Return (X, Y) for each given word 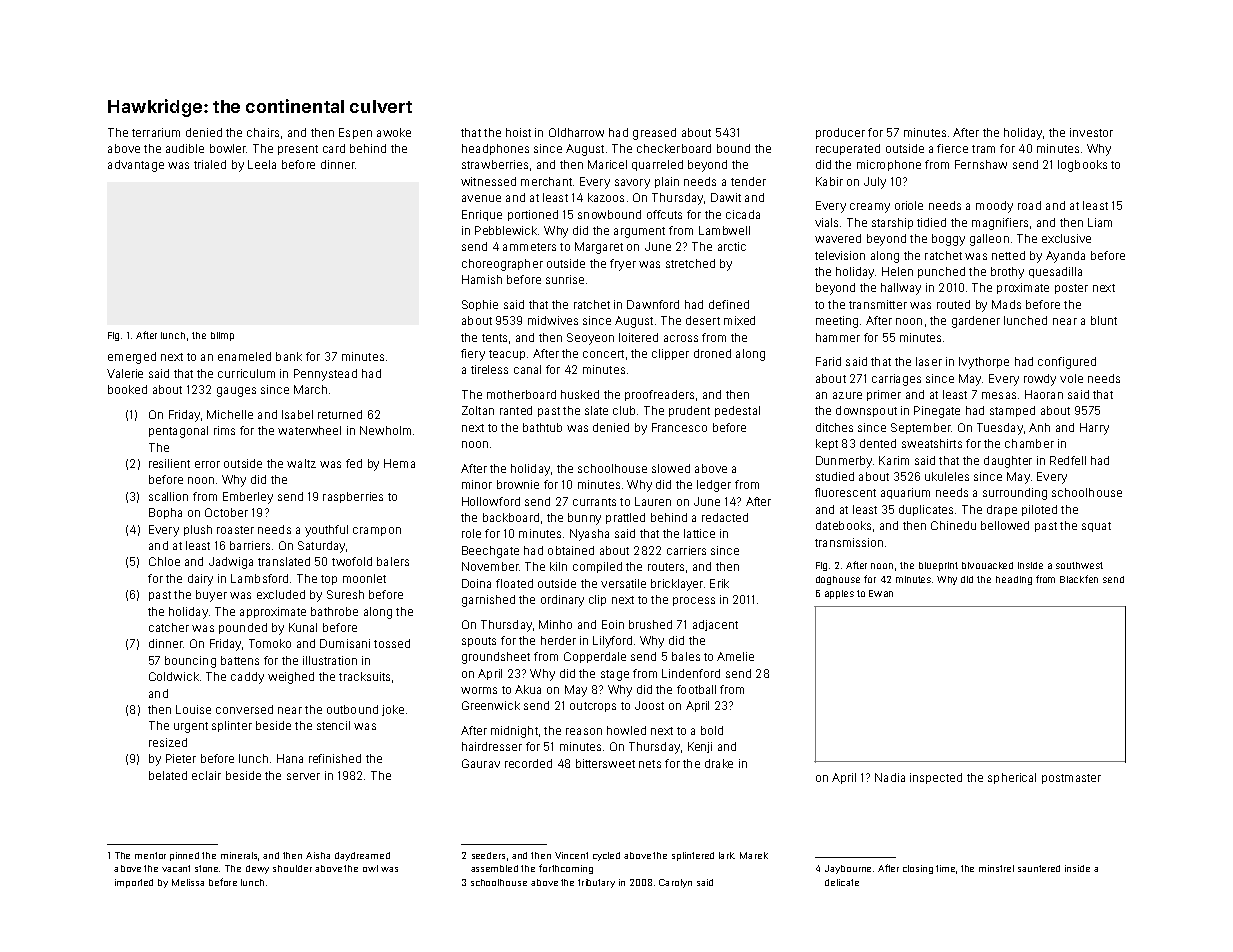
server (303, 776)
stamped (1012, 411)
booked (127, 389)
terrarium (156, 132)
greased (654, 134)
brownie (518, 484)
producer (840, 133)
